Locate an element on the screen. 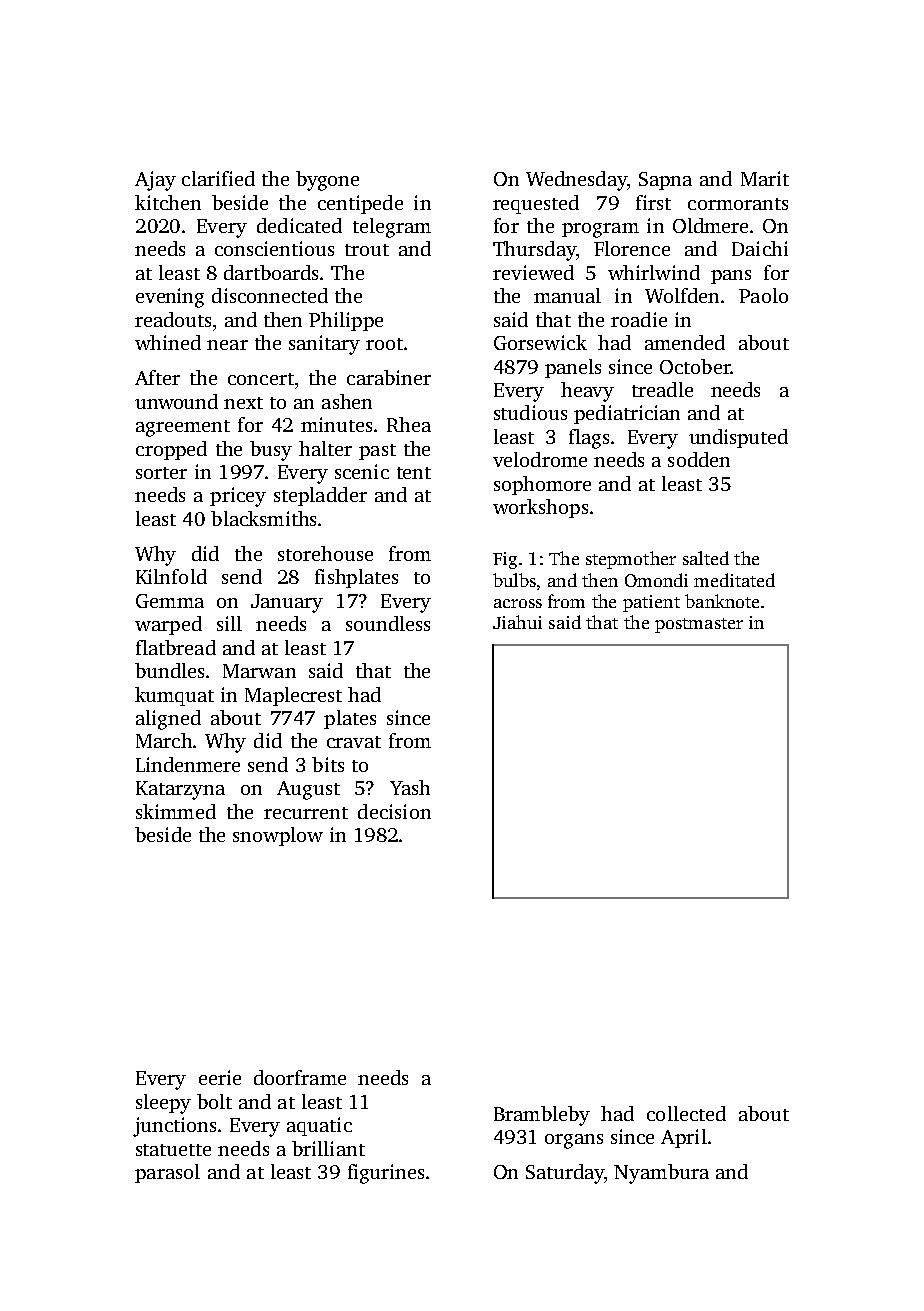  sleepy is located at coordinates (163, 1104).
